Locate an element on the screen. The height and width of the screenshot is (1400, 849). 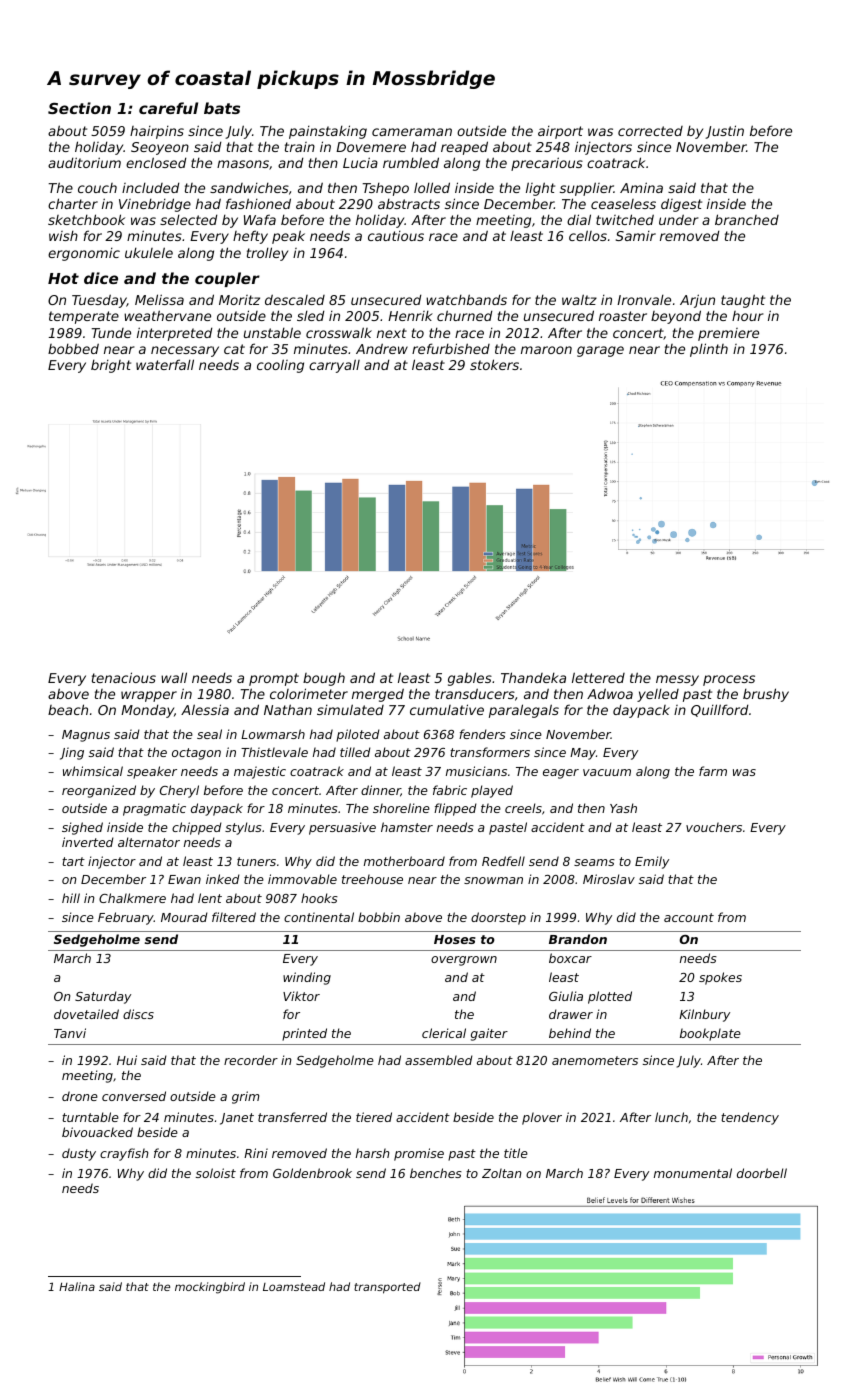
vacuum is located at coordinates (607, 772).
